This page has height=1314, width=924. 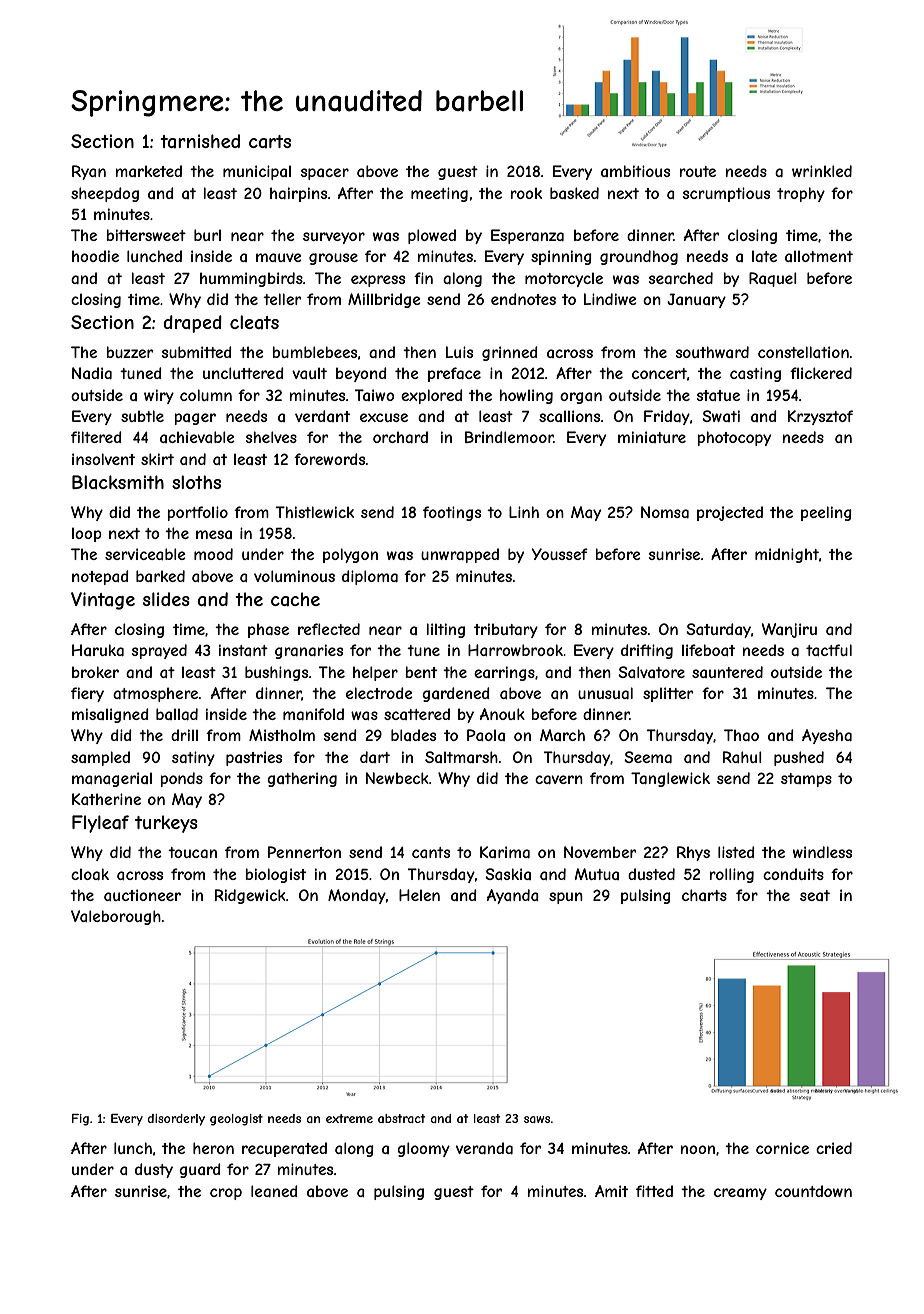 What do you see at coordinates (826, 513) in the page?
I see `peeling` at bounding box center [826, 513].
